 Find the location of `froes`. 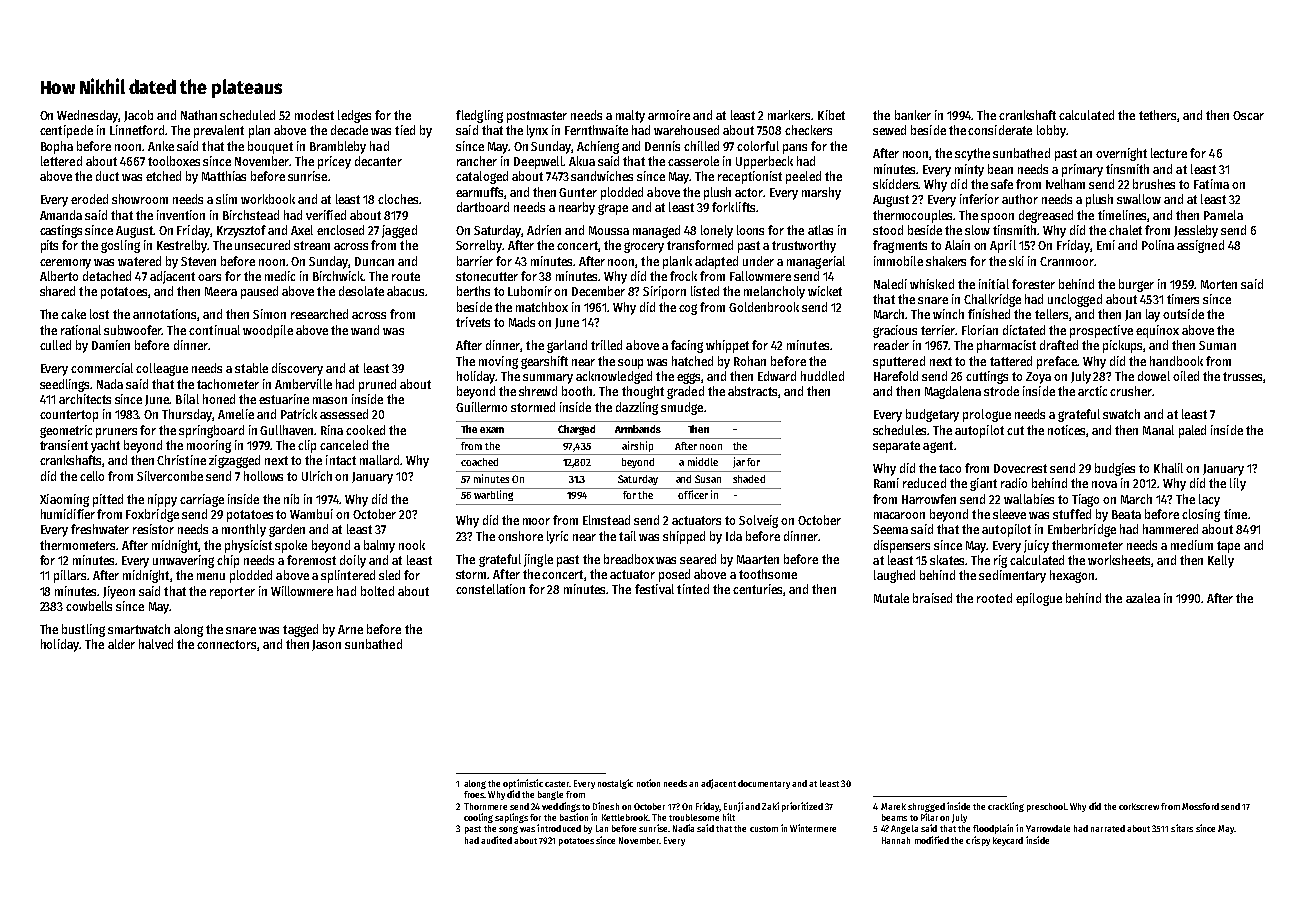

froes is located at coordinates (474, 794).
